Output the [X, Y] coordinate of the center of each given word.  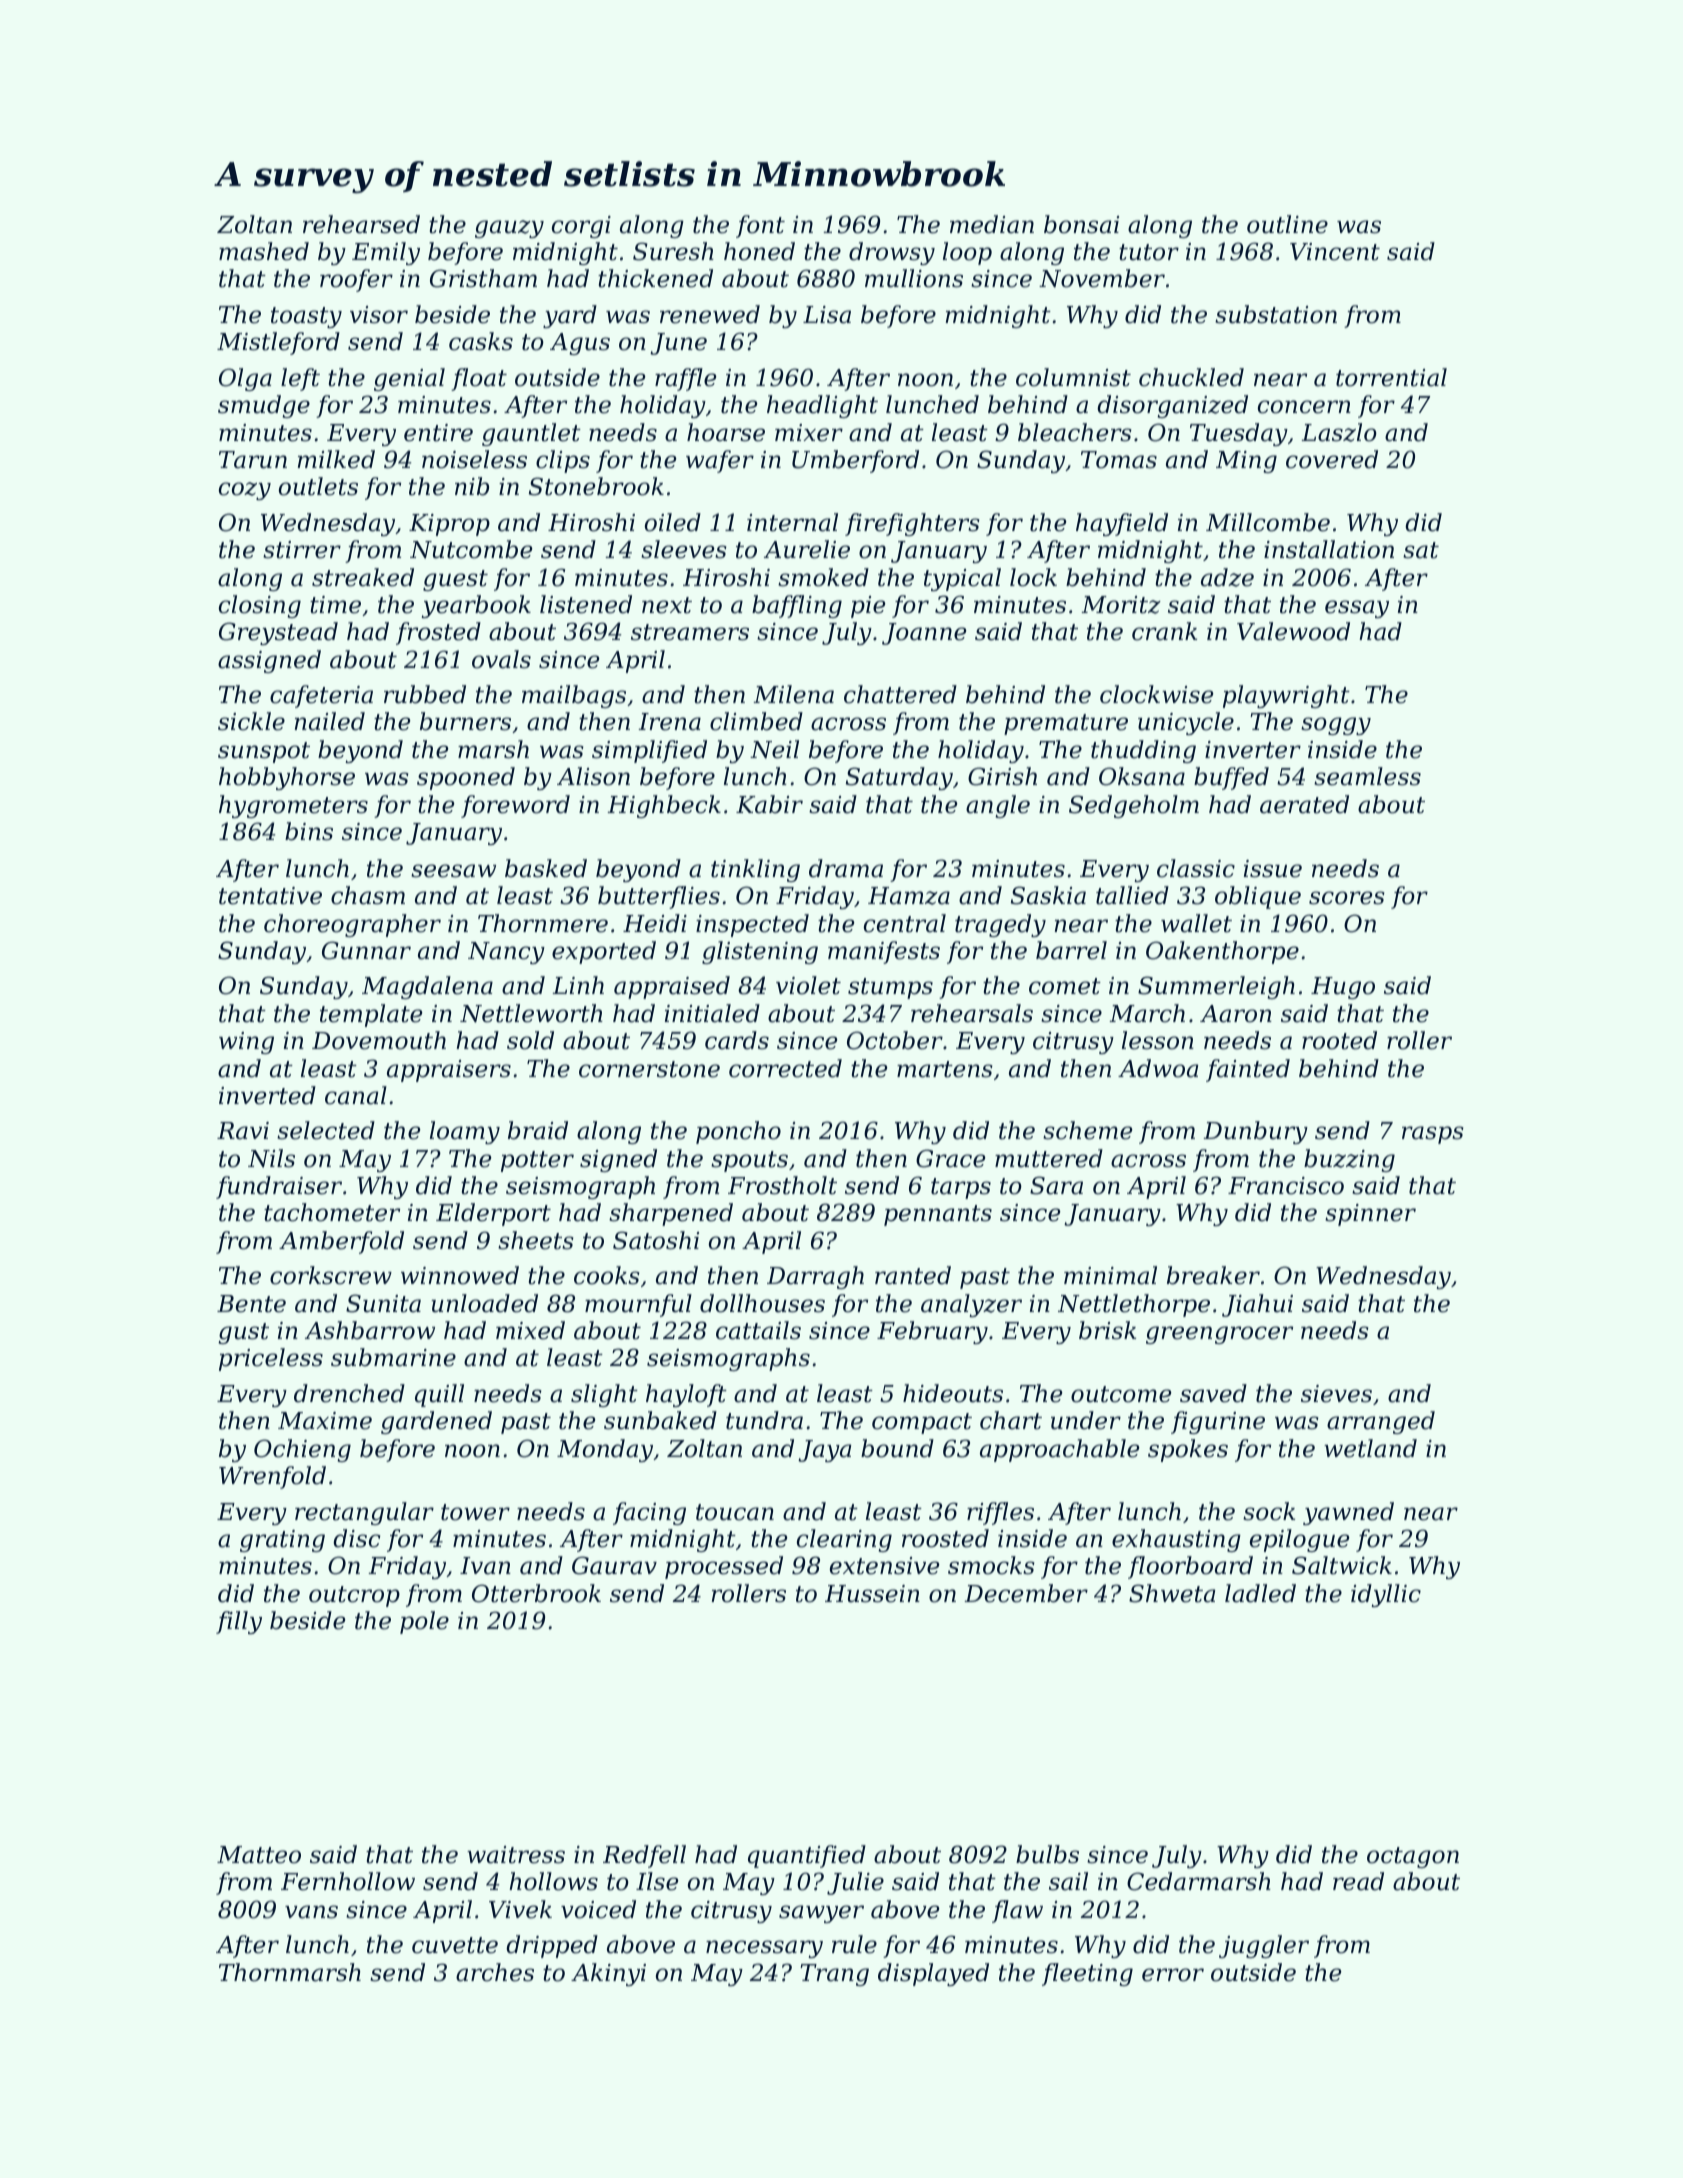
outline [1287, 224]
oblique [1258, 897]
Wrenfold [272, 1477]
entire [438, 433]
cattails [758, 1330]
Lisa [827, 315]
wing [246, 1043]
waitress [516, 1855]
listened [586, 604]
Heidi [655, 923]
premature [1066, 724]
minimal [1110, 1275]
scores [1347, 898]
